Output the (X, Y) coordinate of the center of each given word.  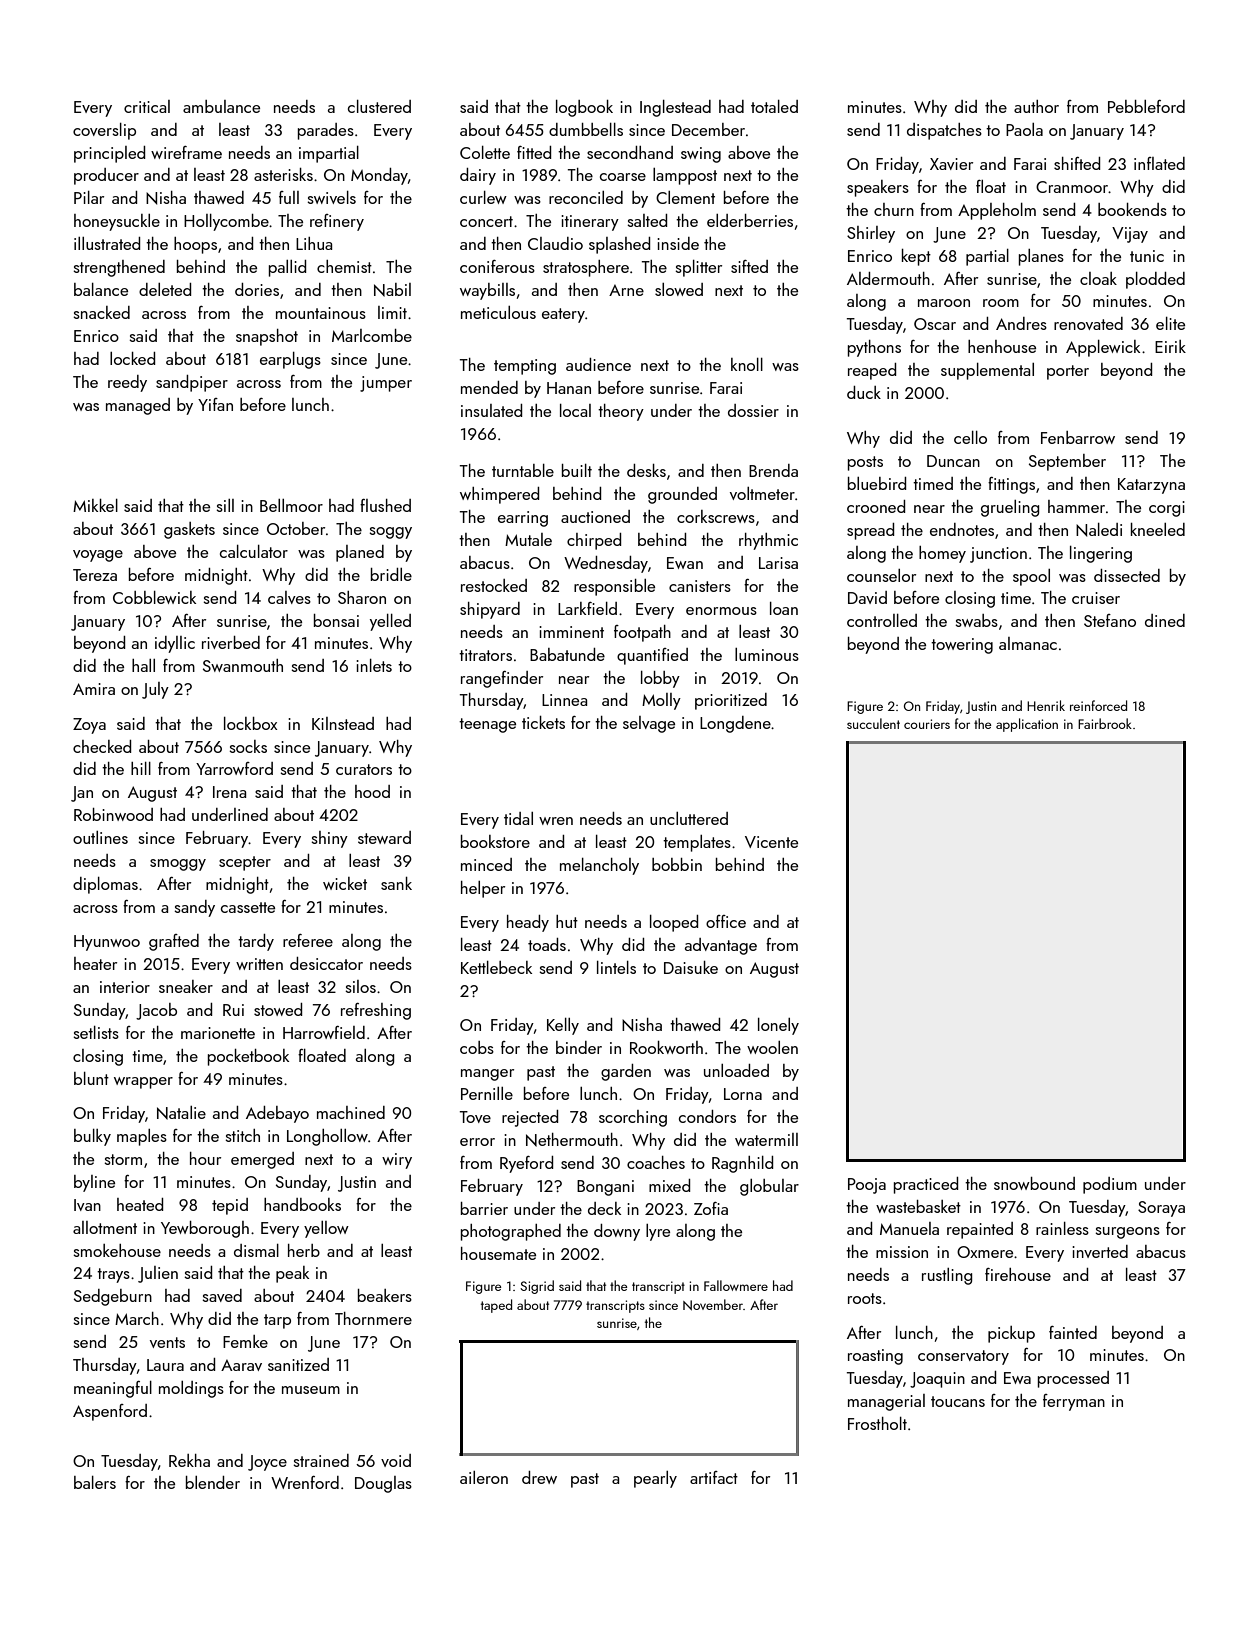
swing (701, 155)
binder (579, 1047)
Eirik (1170, 346)
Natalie (181, 1113)
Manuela (909, 1228)
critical (147, 106)
